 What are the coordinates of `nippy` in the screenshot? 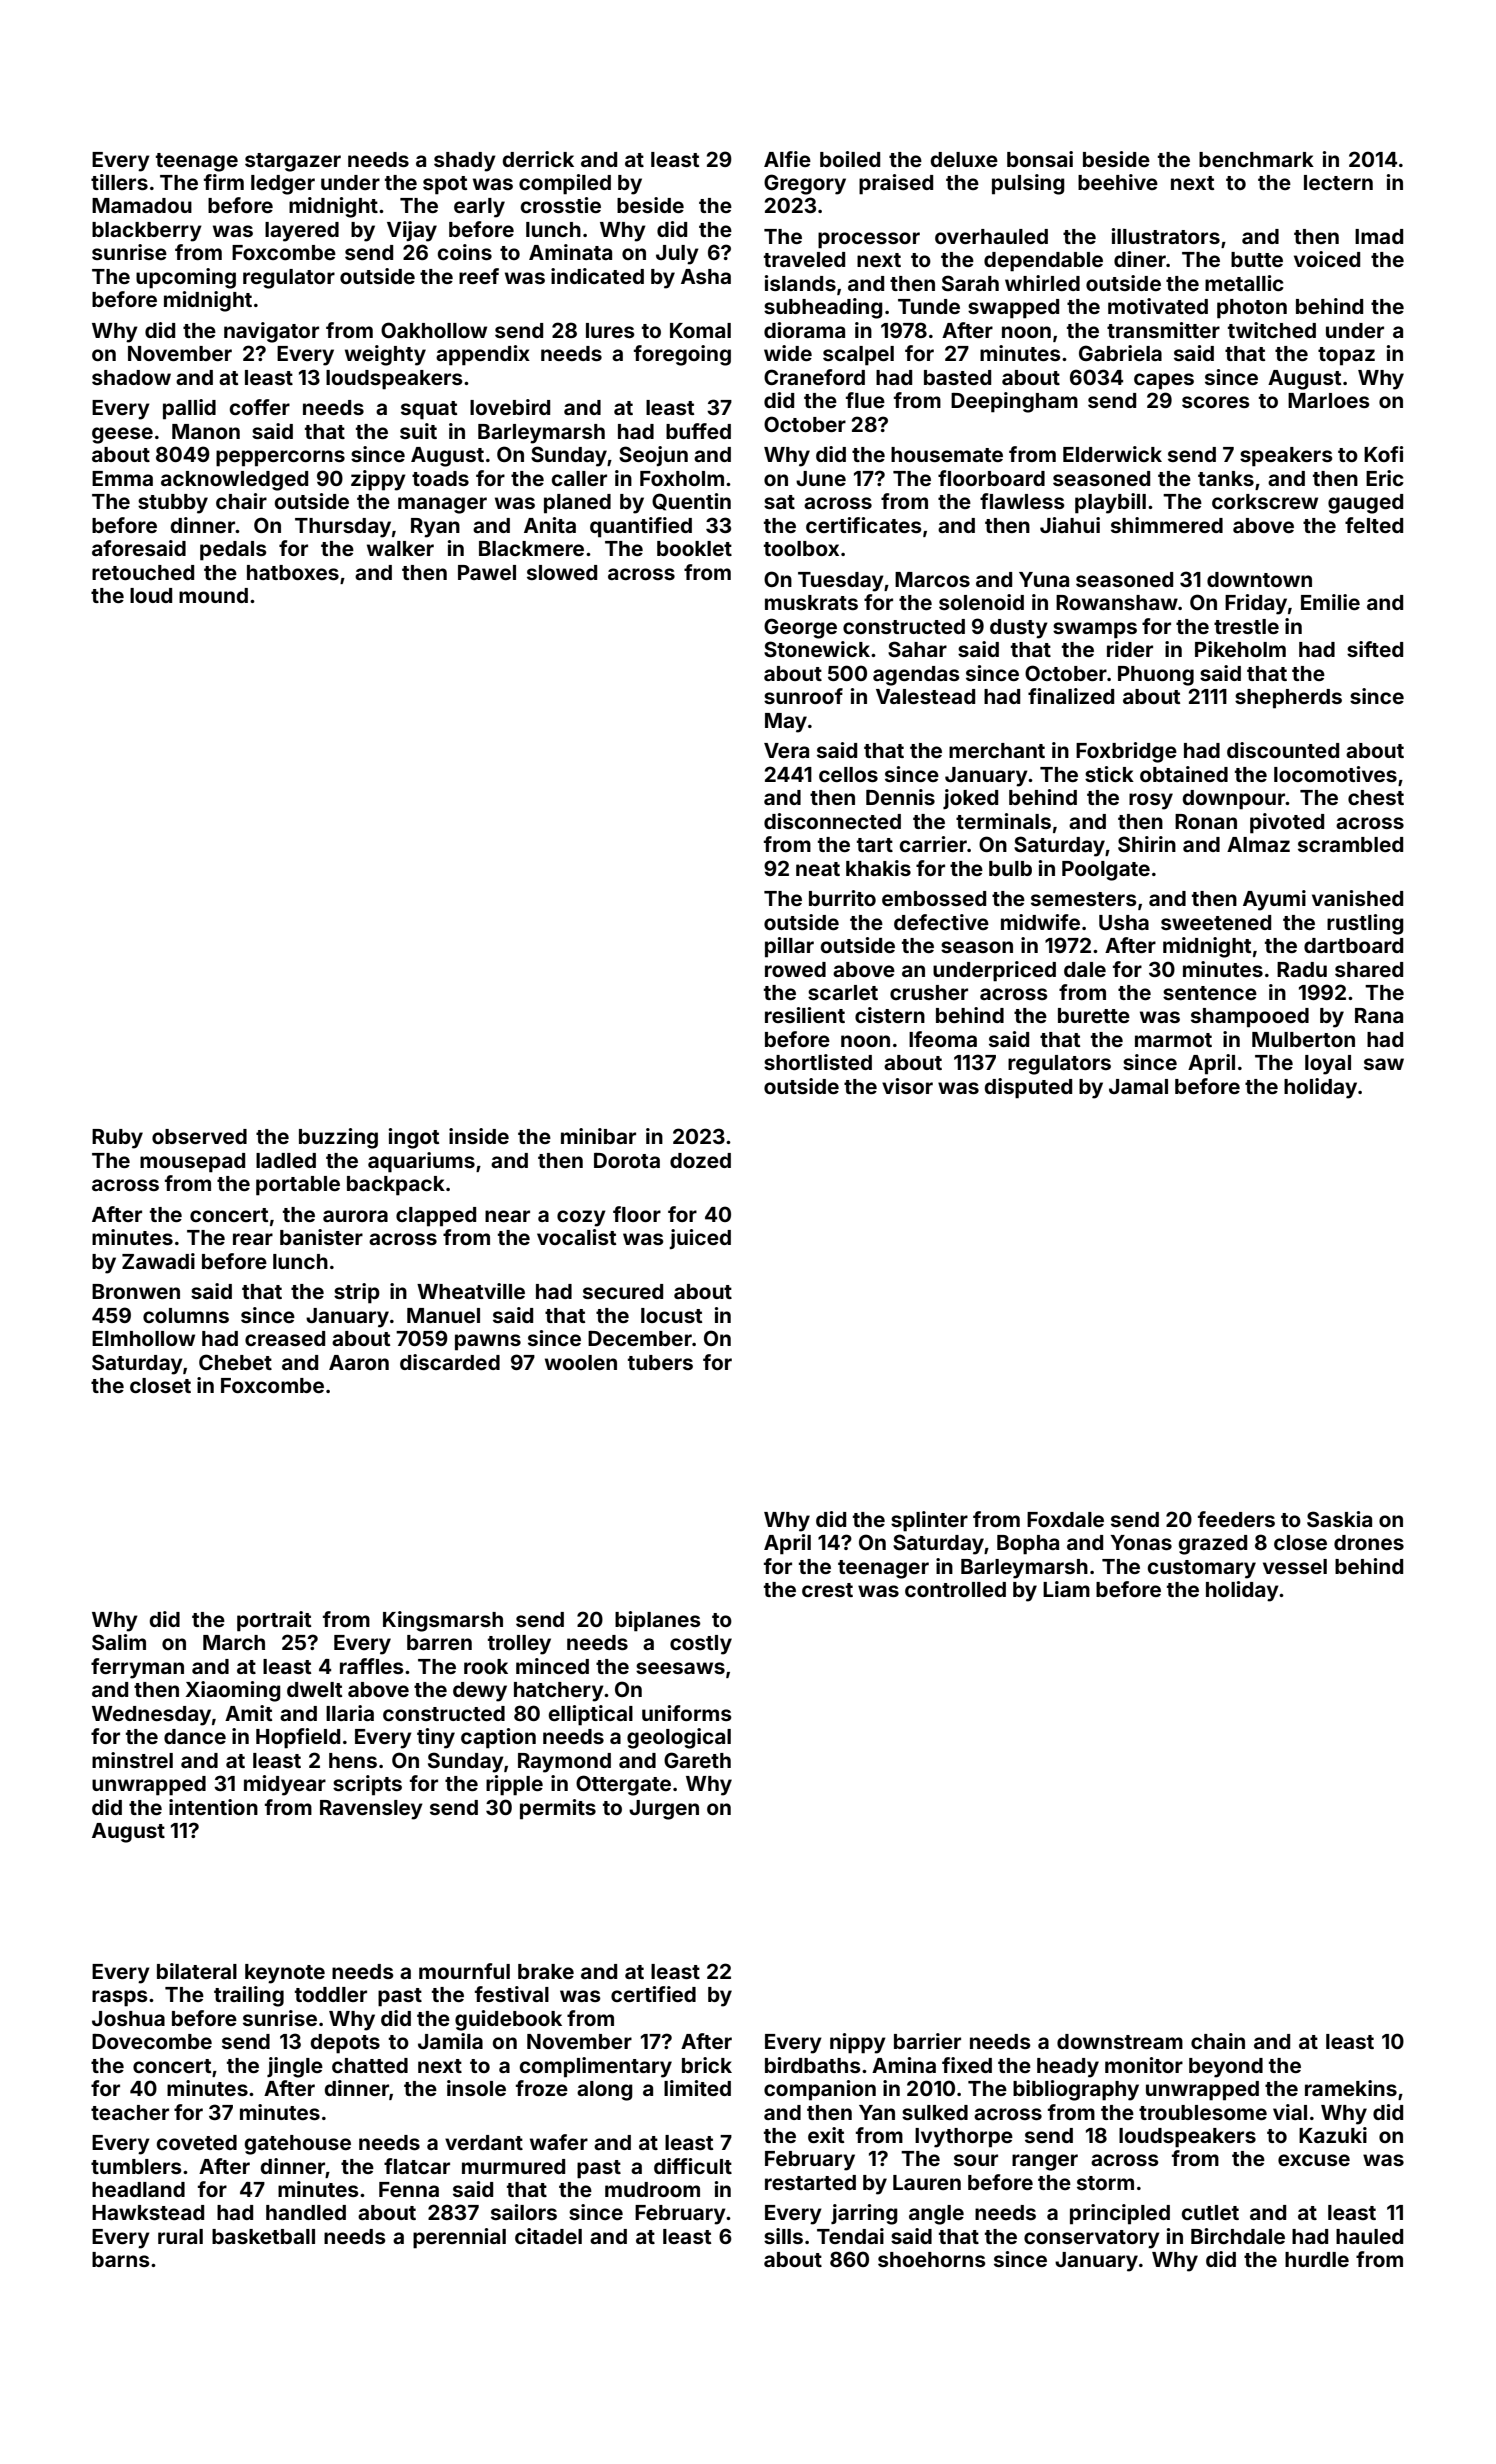 It's located at (858, 2043).
